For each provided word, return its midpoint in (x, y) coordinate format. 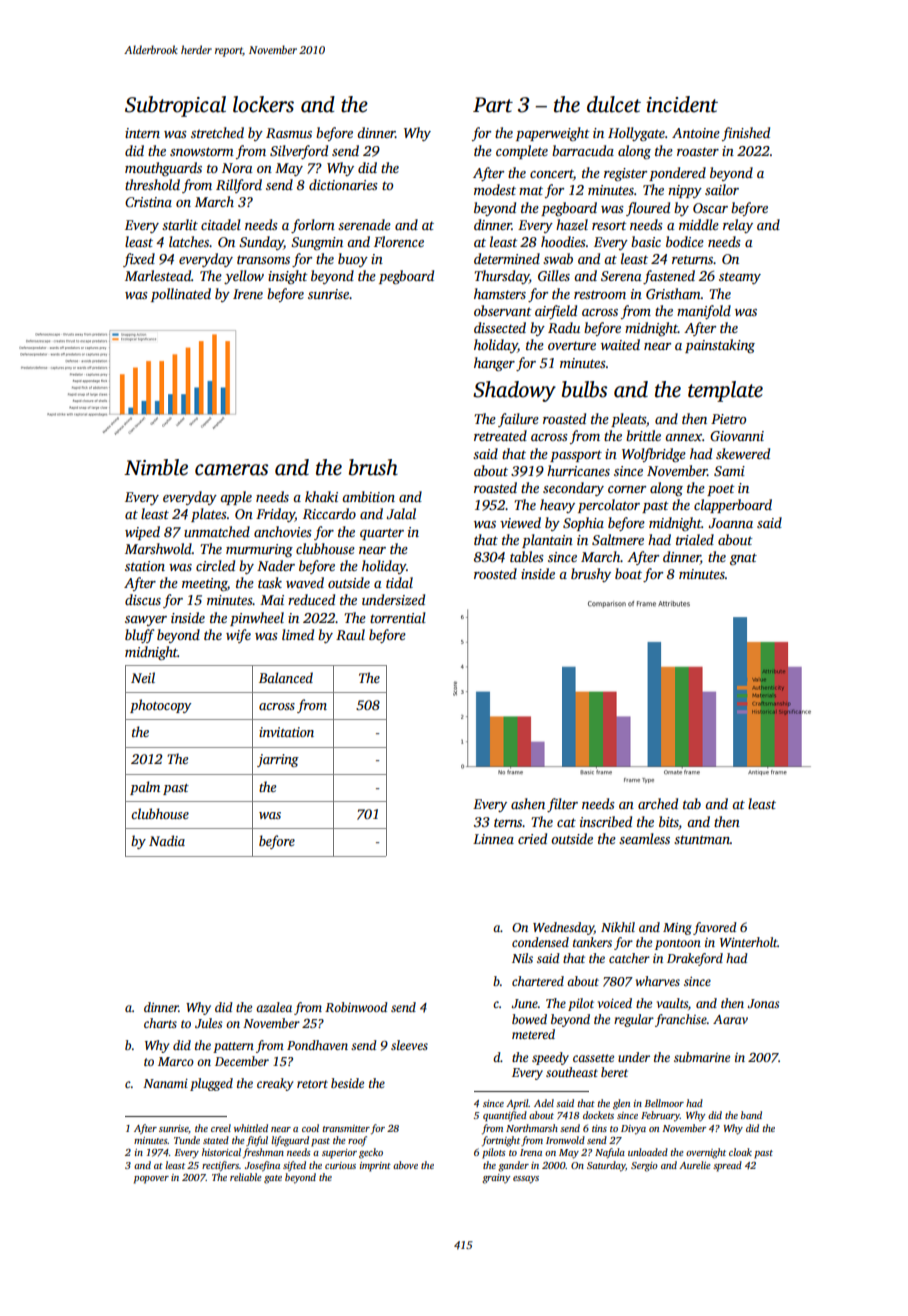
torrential (398, 617)
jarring (278, 760)
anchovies (283, 531)
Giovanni (737, 436)
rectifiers (220, 1166)
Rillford (239, 186)
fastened (669, 277)
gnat (743, 559)
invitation (286, 732)
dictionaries (343, 184)
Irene (248, 294)
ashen (528, 803)
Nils (522, 958)
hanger (494, 364)
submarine (702, 1057)
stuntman (702, 839)
